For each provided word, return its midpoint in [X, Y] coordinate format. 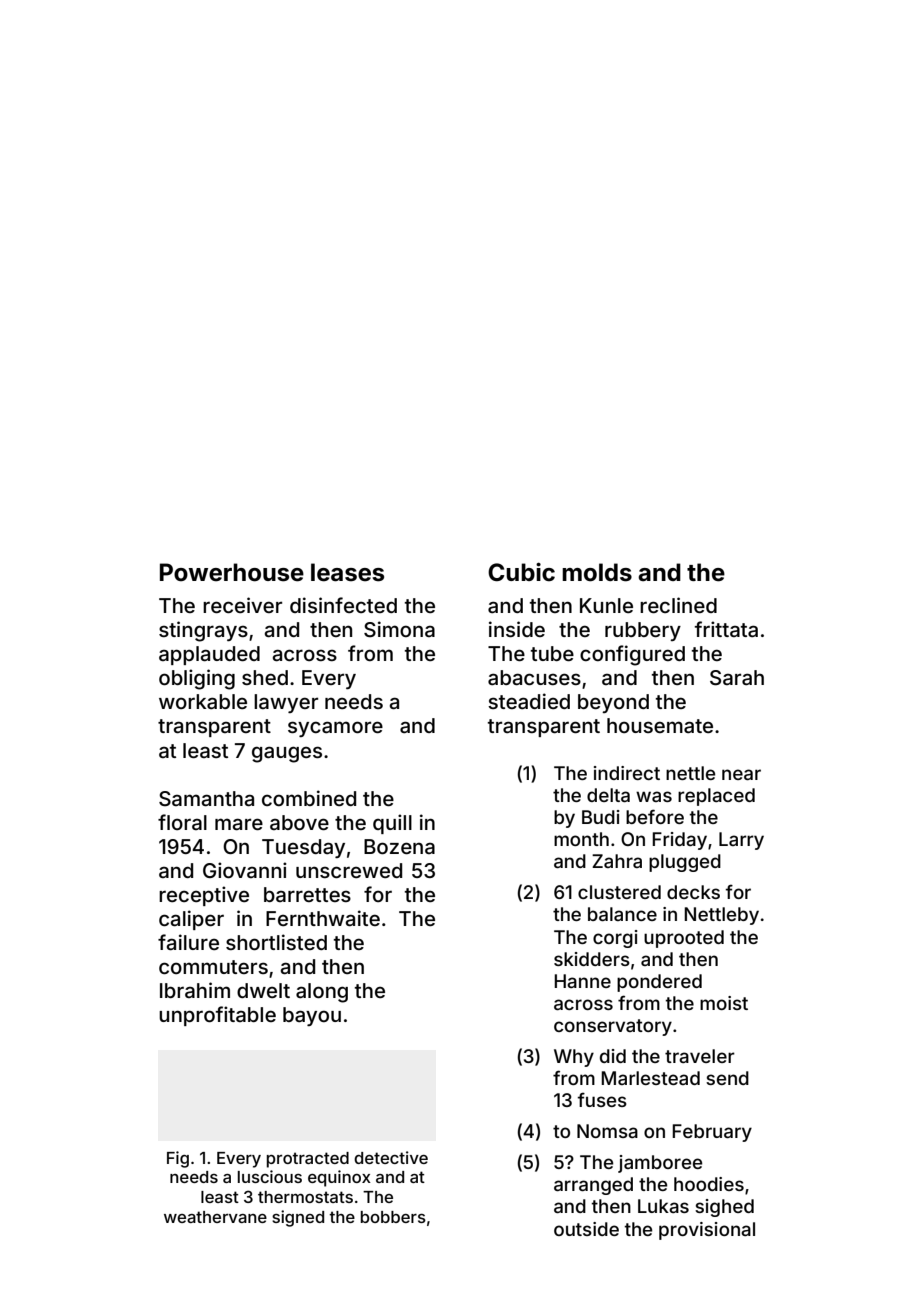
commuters [213, 967]
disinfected [343, 605]
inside [517, 629]
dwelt [263, 990]
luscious [270, 1176]
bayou [312, 1016]
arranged [593, 1186]
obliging [197, 679]
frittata [726, 629]
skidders [592, 959]
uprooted [684, 939]
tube [552, 653]
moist [724, 1003]
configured [632, 655]
